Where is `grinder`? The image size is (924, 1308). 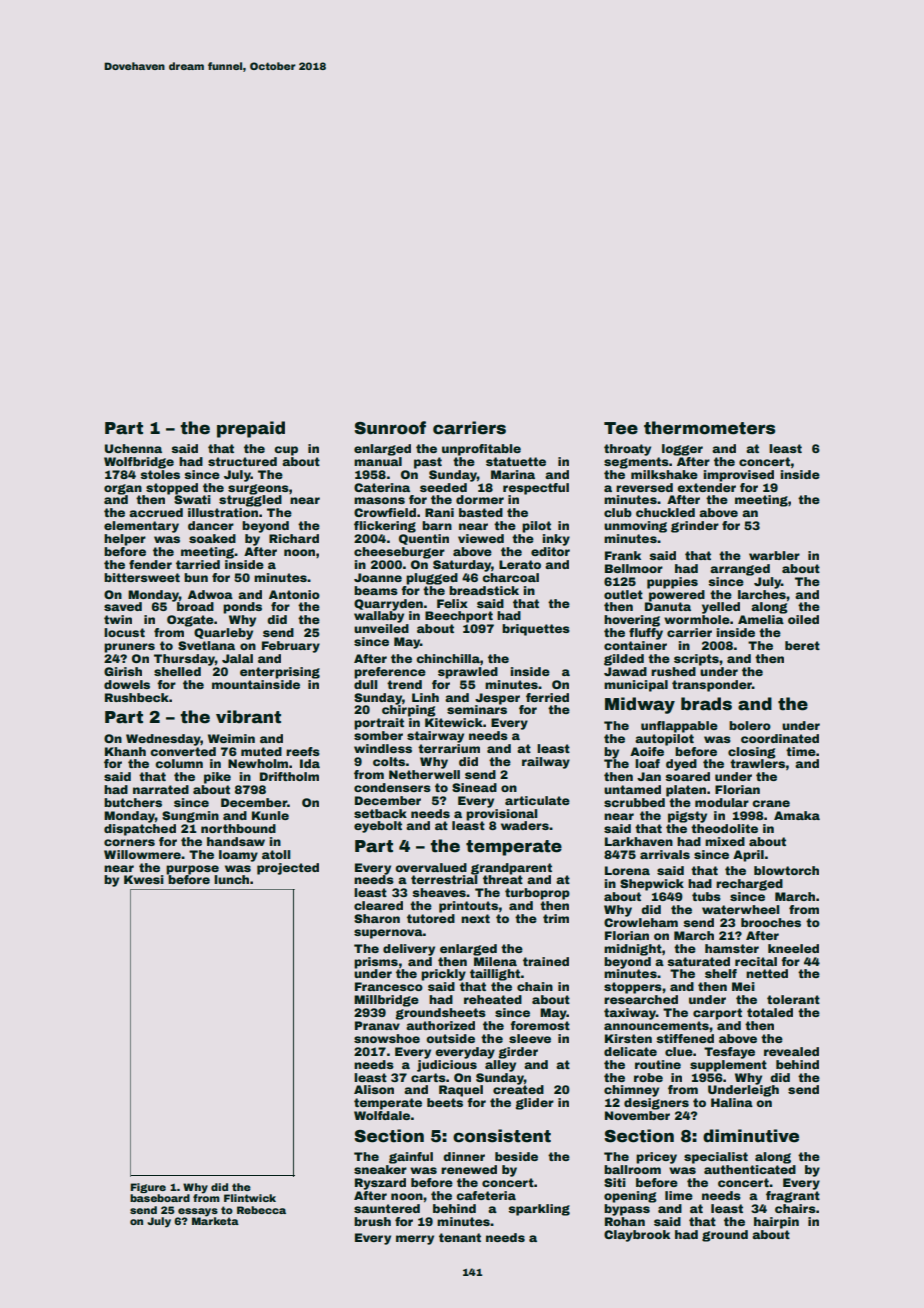
grinder is located at coordinates (695, 527).
